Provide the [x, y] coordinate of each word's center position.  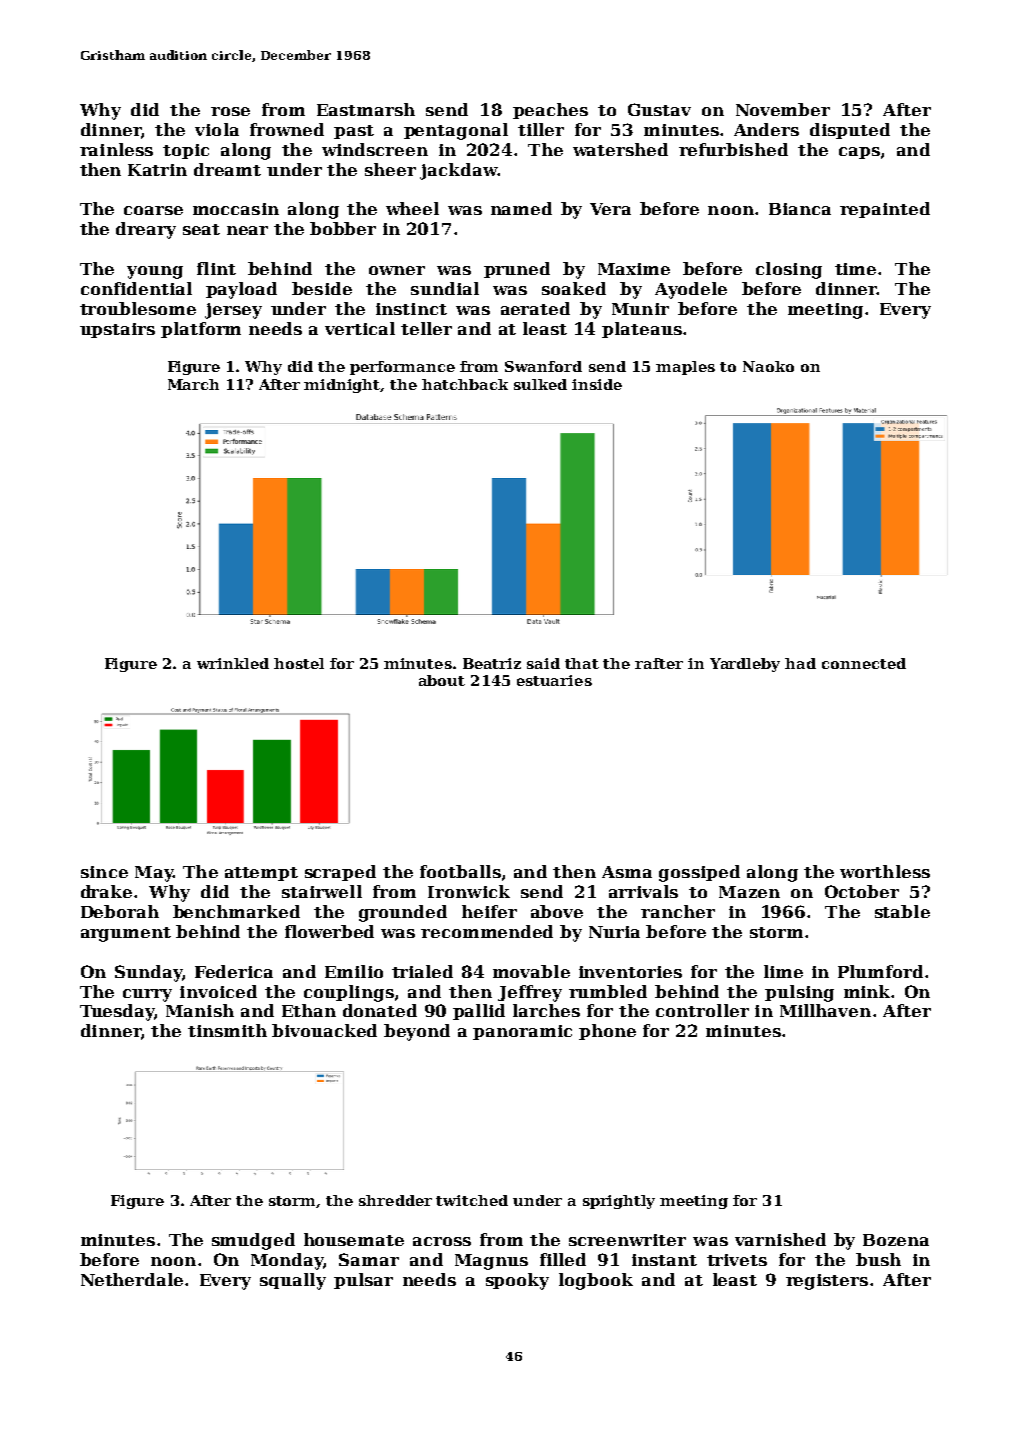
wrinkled [233, 663]
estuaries [554, 680]
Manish [200, 1010]
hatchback [465, 384]
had [800, 663]
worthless [885, 871]
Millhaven [825, 1010]
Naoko [768, 366]
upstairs [117, 330]
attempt [261, 874]
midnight [342, 386]
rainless [116, 149]
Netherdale [132, 1279]
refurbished [733, 149]
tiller [541, 129]
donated [380, 1010]
